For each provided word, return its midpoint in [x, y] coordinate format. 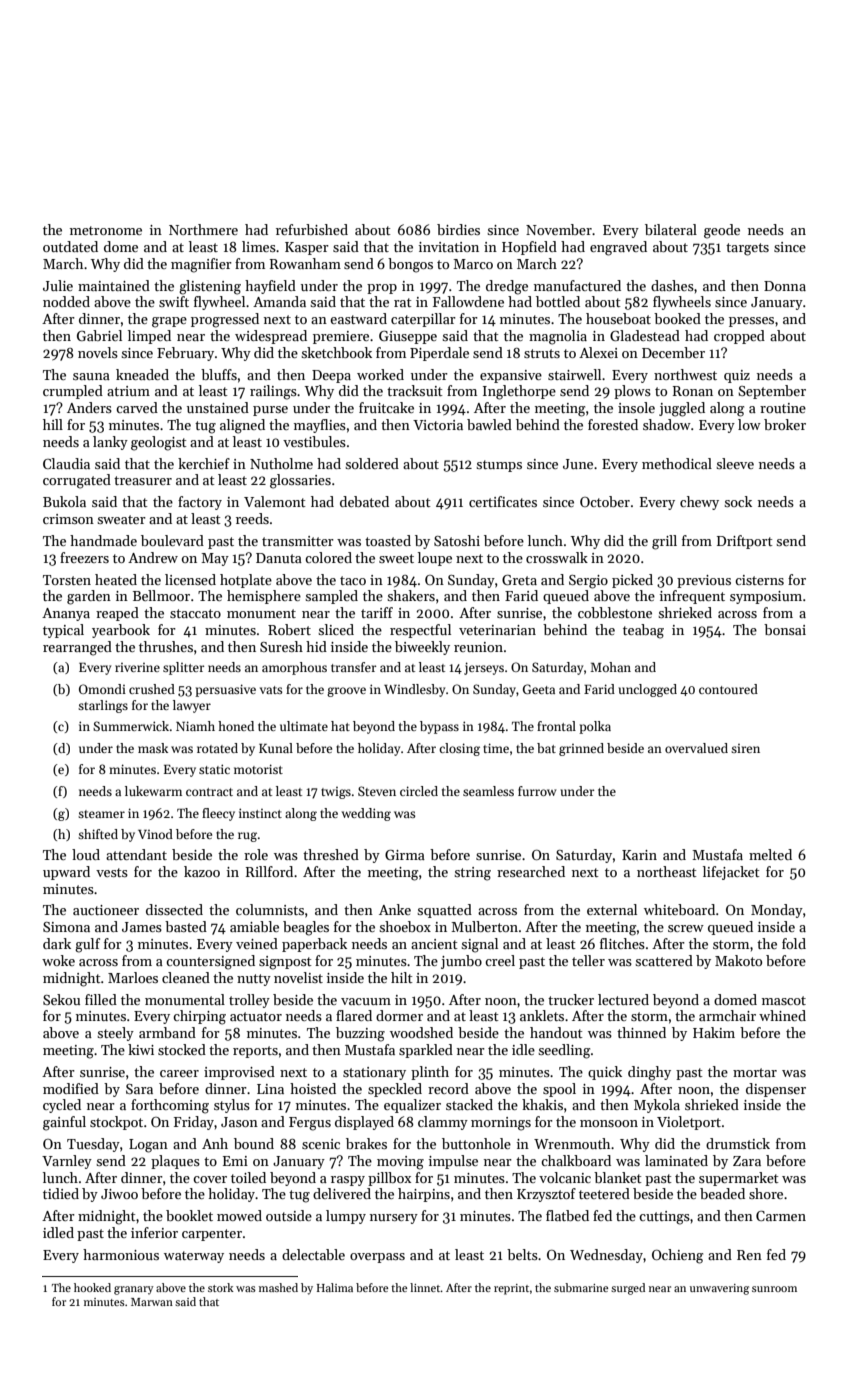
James [142, 927]
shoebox [405, 926]
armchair [727, 1015]
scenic [321, 1144]
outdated [70, 246]
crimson [68, 519]
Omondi [102, 689]
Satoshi [457, 540]
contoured [728, 689]
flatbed [567, 1215]
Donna [785, 286]
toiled [248, 1177]
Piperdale [439, 354]
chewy [699, 503]
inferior [154, 1232]
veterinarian [497, 630]
